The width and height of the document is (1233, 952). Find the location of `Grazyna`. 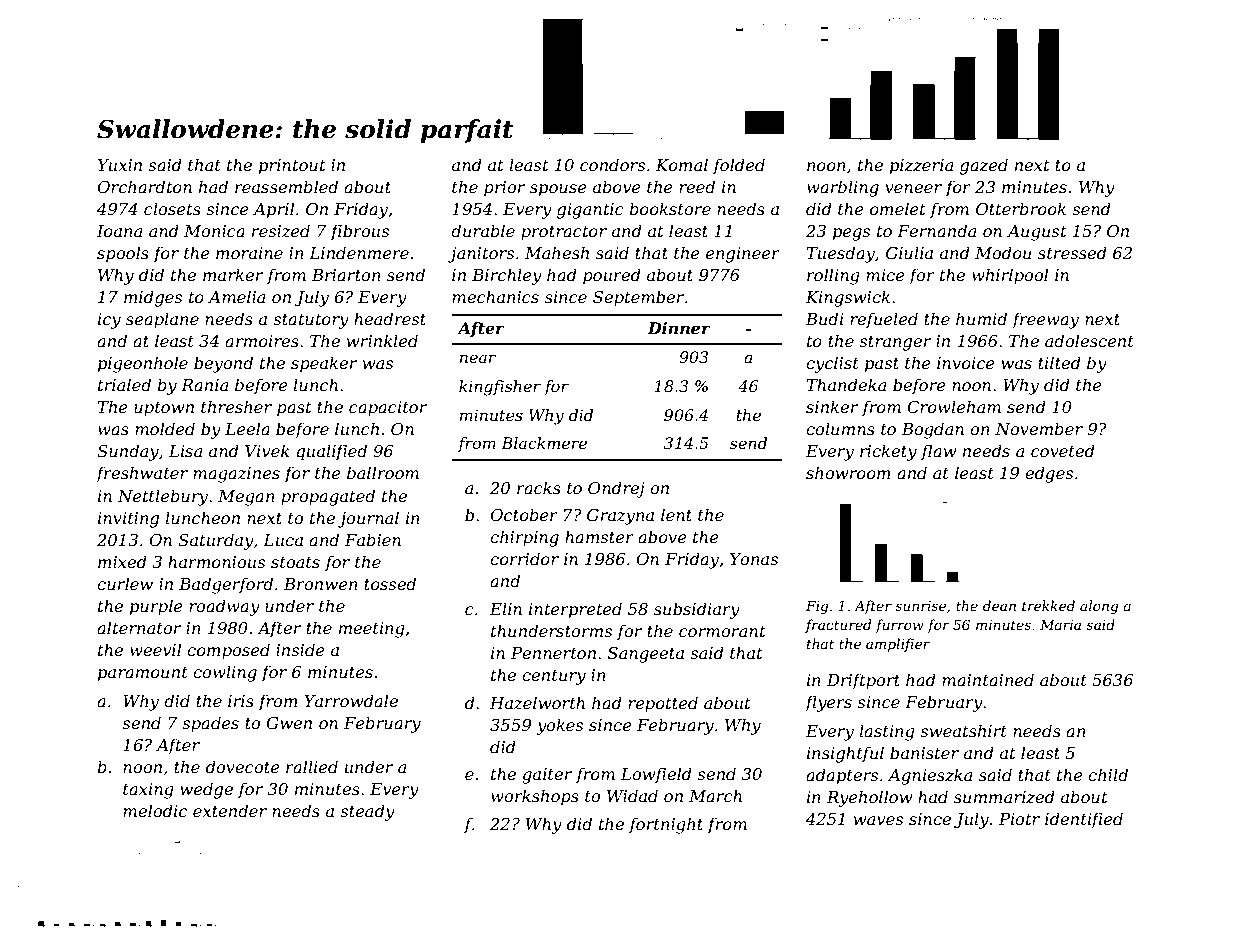

Grazyna is located at coordinates (620, 517).
